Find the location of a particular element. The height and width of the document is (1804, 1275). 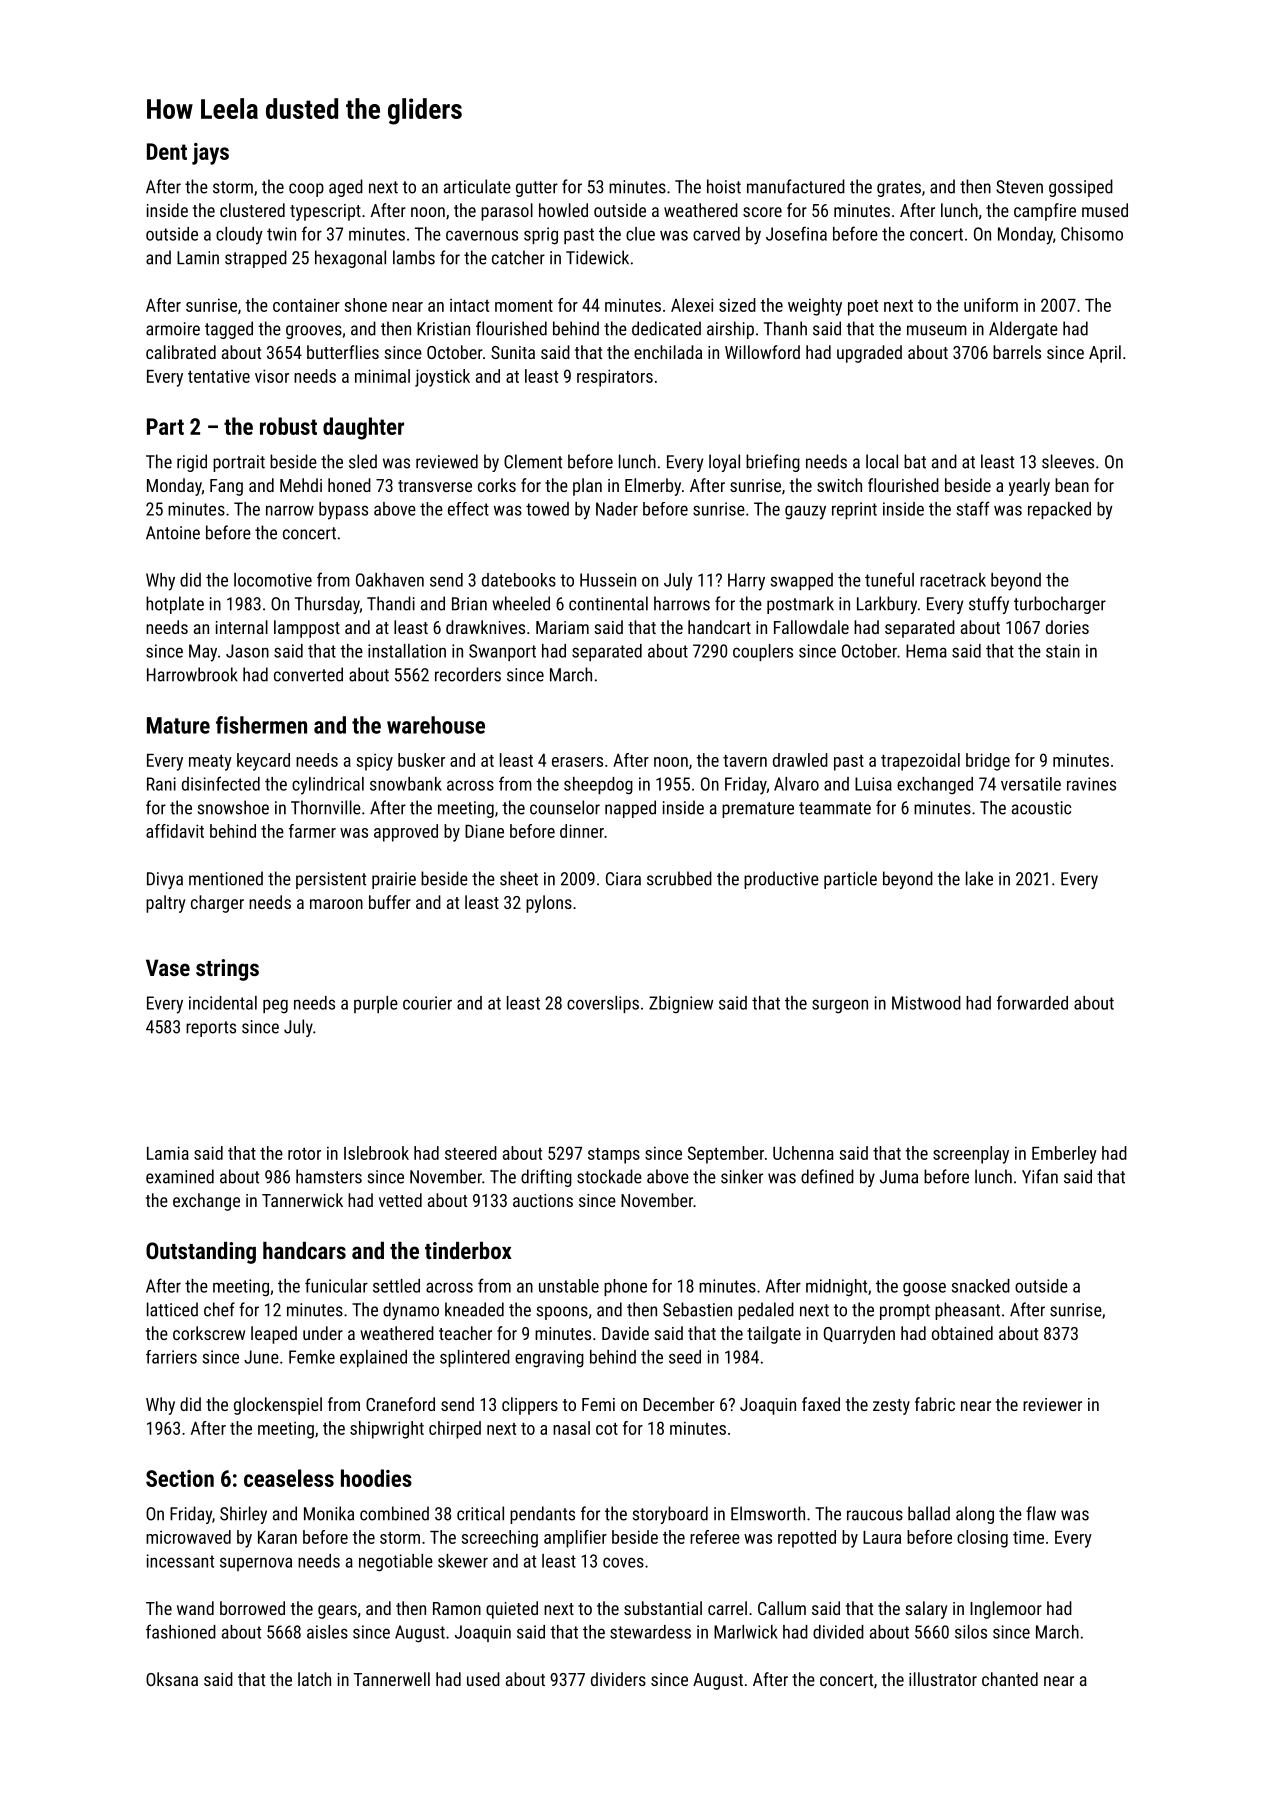

sheet is located at coordinates (519, 878).
